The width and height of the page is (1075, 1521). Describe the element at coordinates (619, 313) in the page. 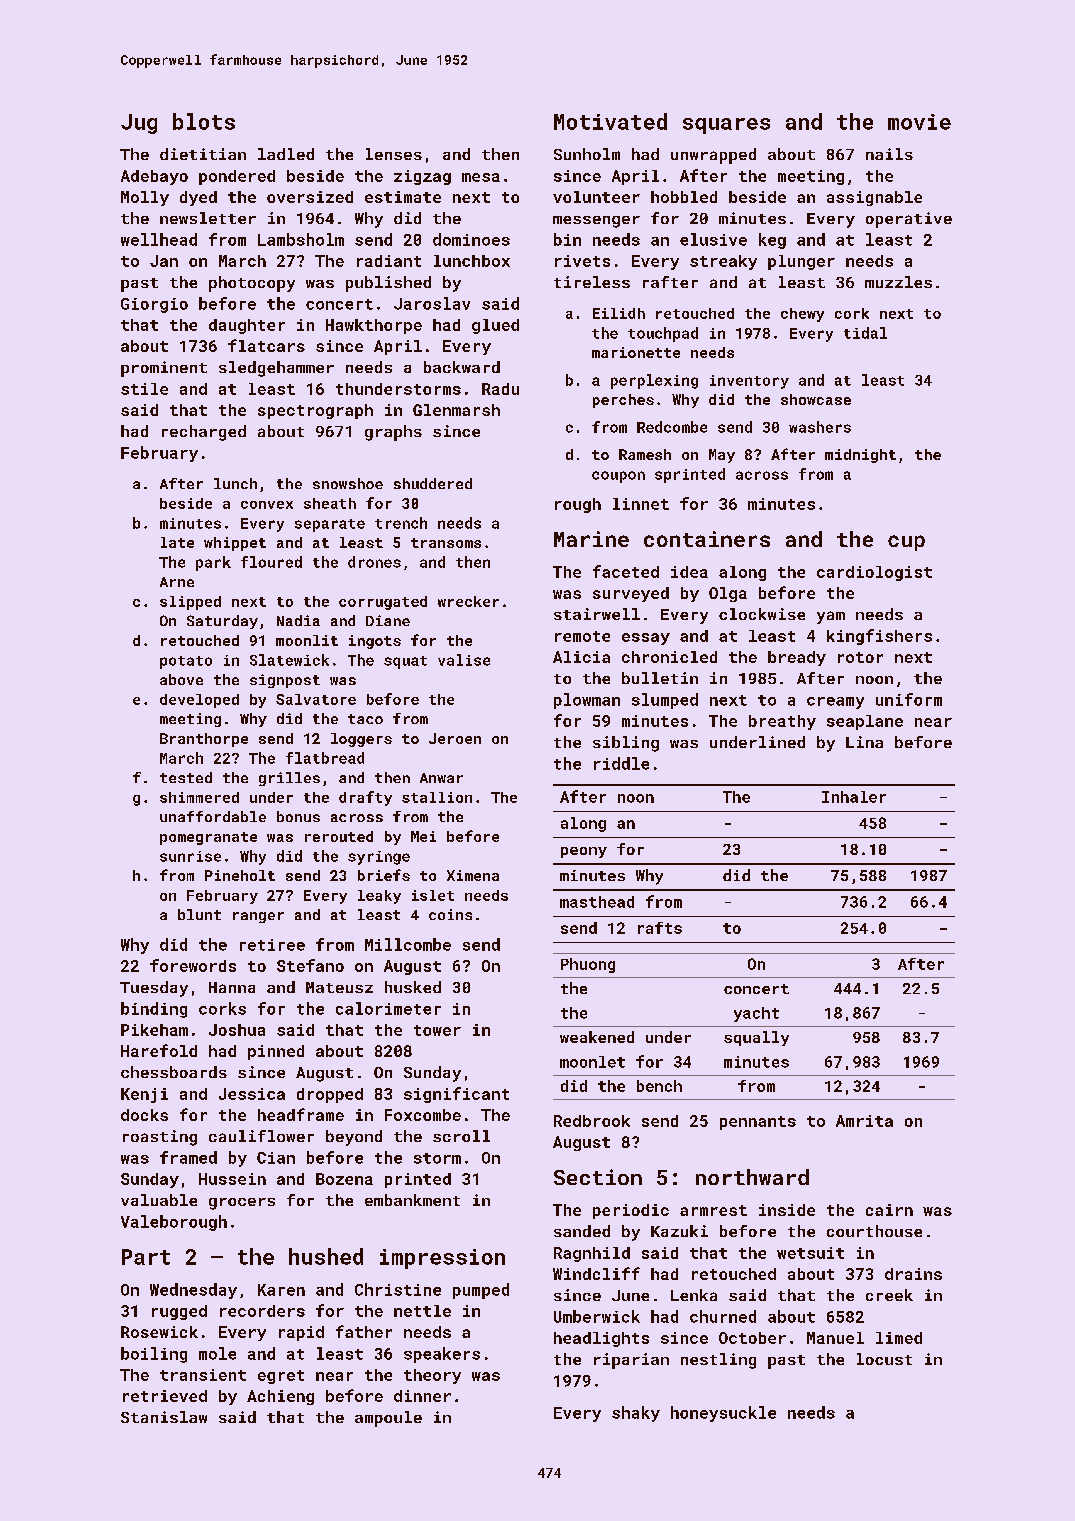

I see `Eilidh` at that location.
